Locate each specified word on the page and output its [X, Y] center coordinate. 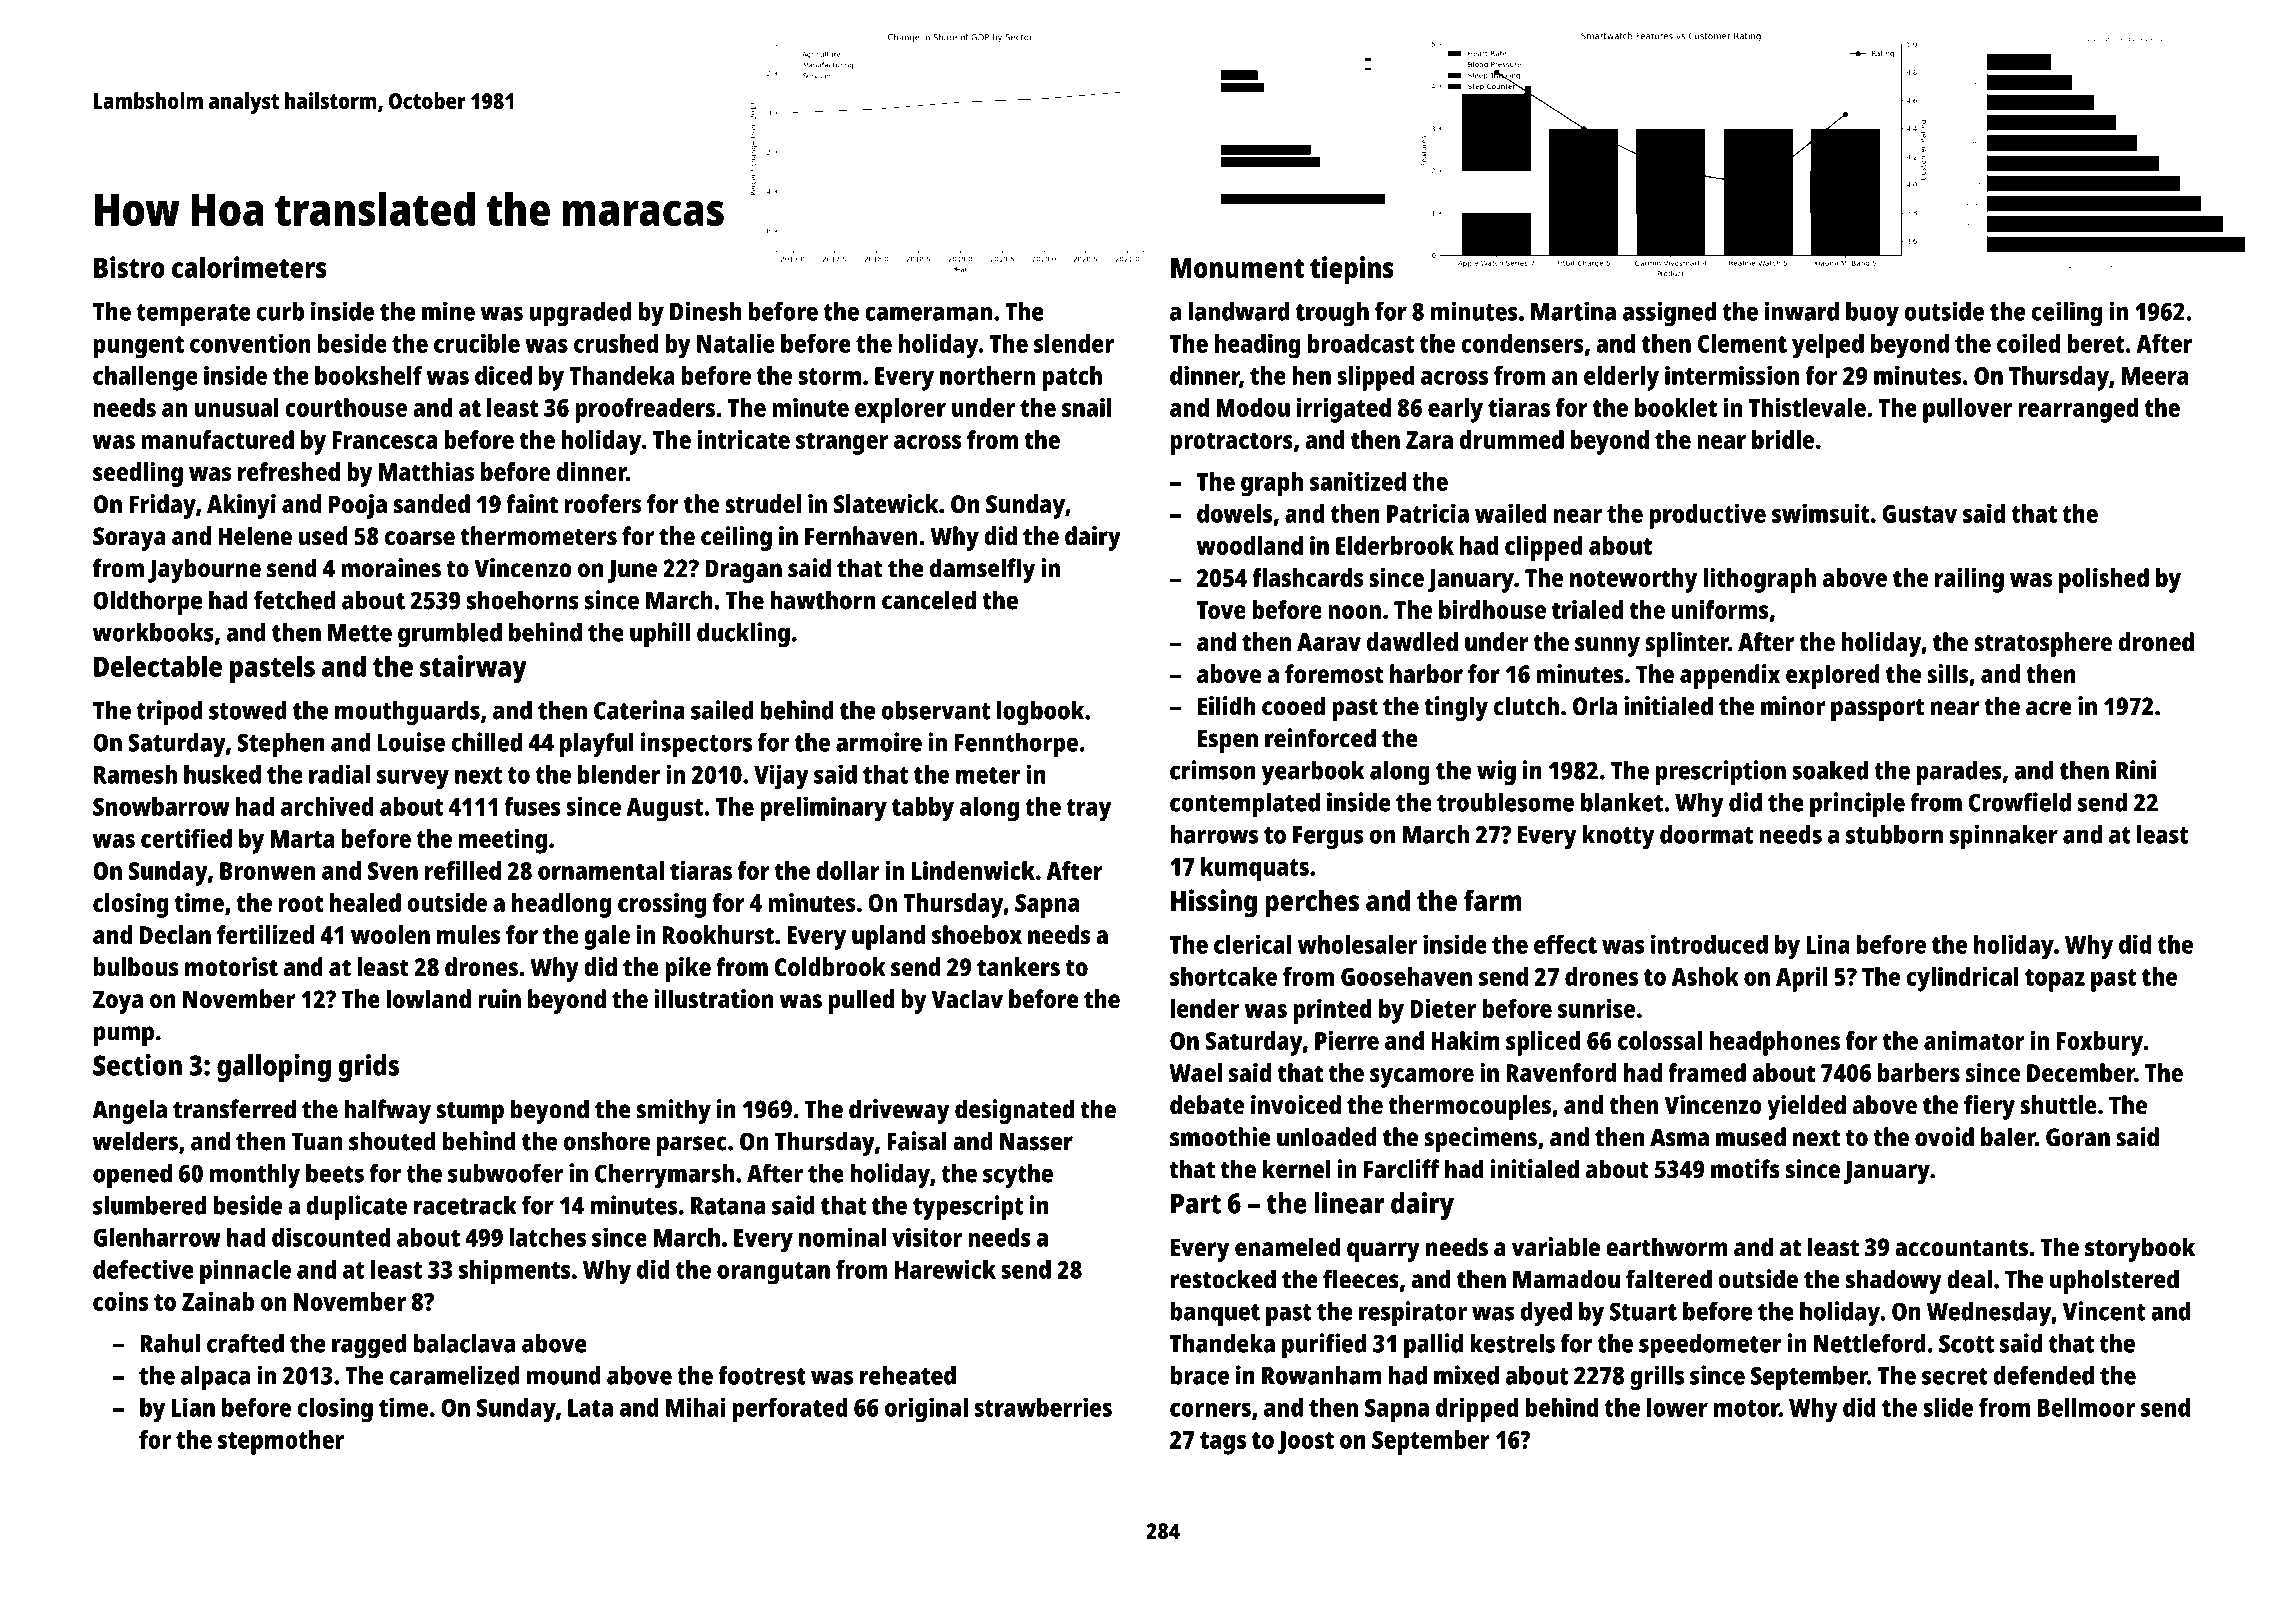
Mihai [696, 1407]
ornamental [601, 870]
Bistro [129, 267]
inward [1802, 311]
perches [1312, 904]
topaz [2055, 980]
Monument [1237, 268]
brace [1200, 1375]
